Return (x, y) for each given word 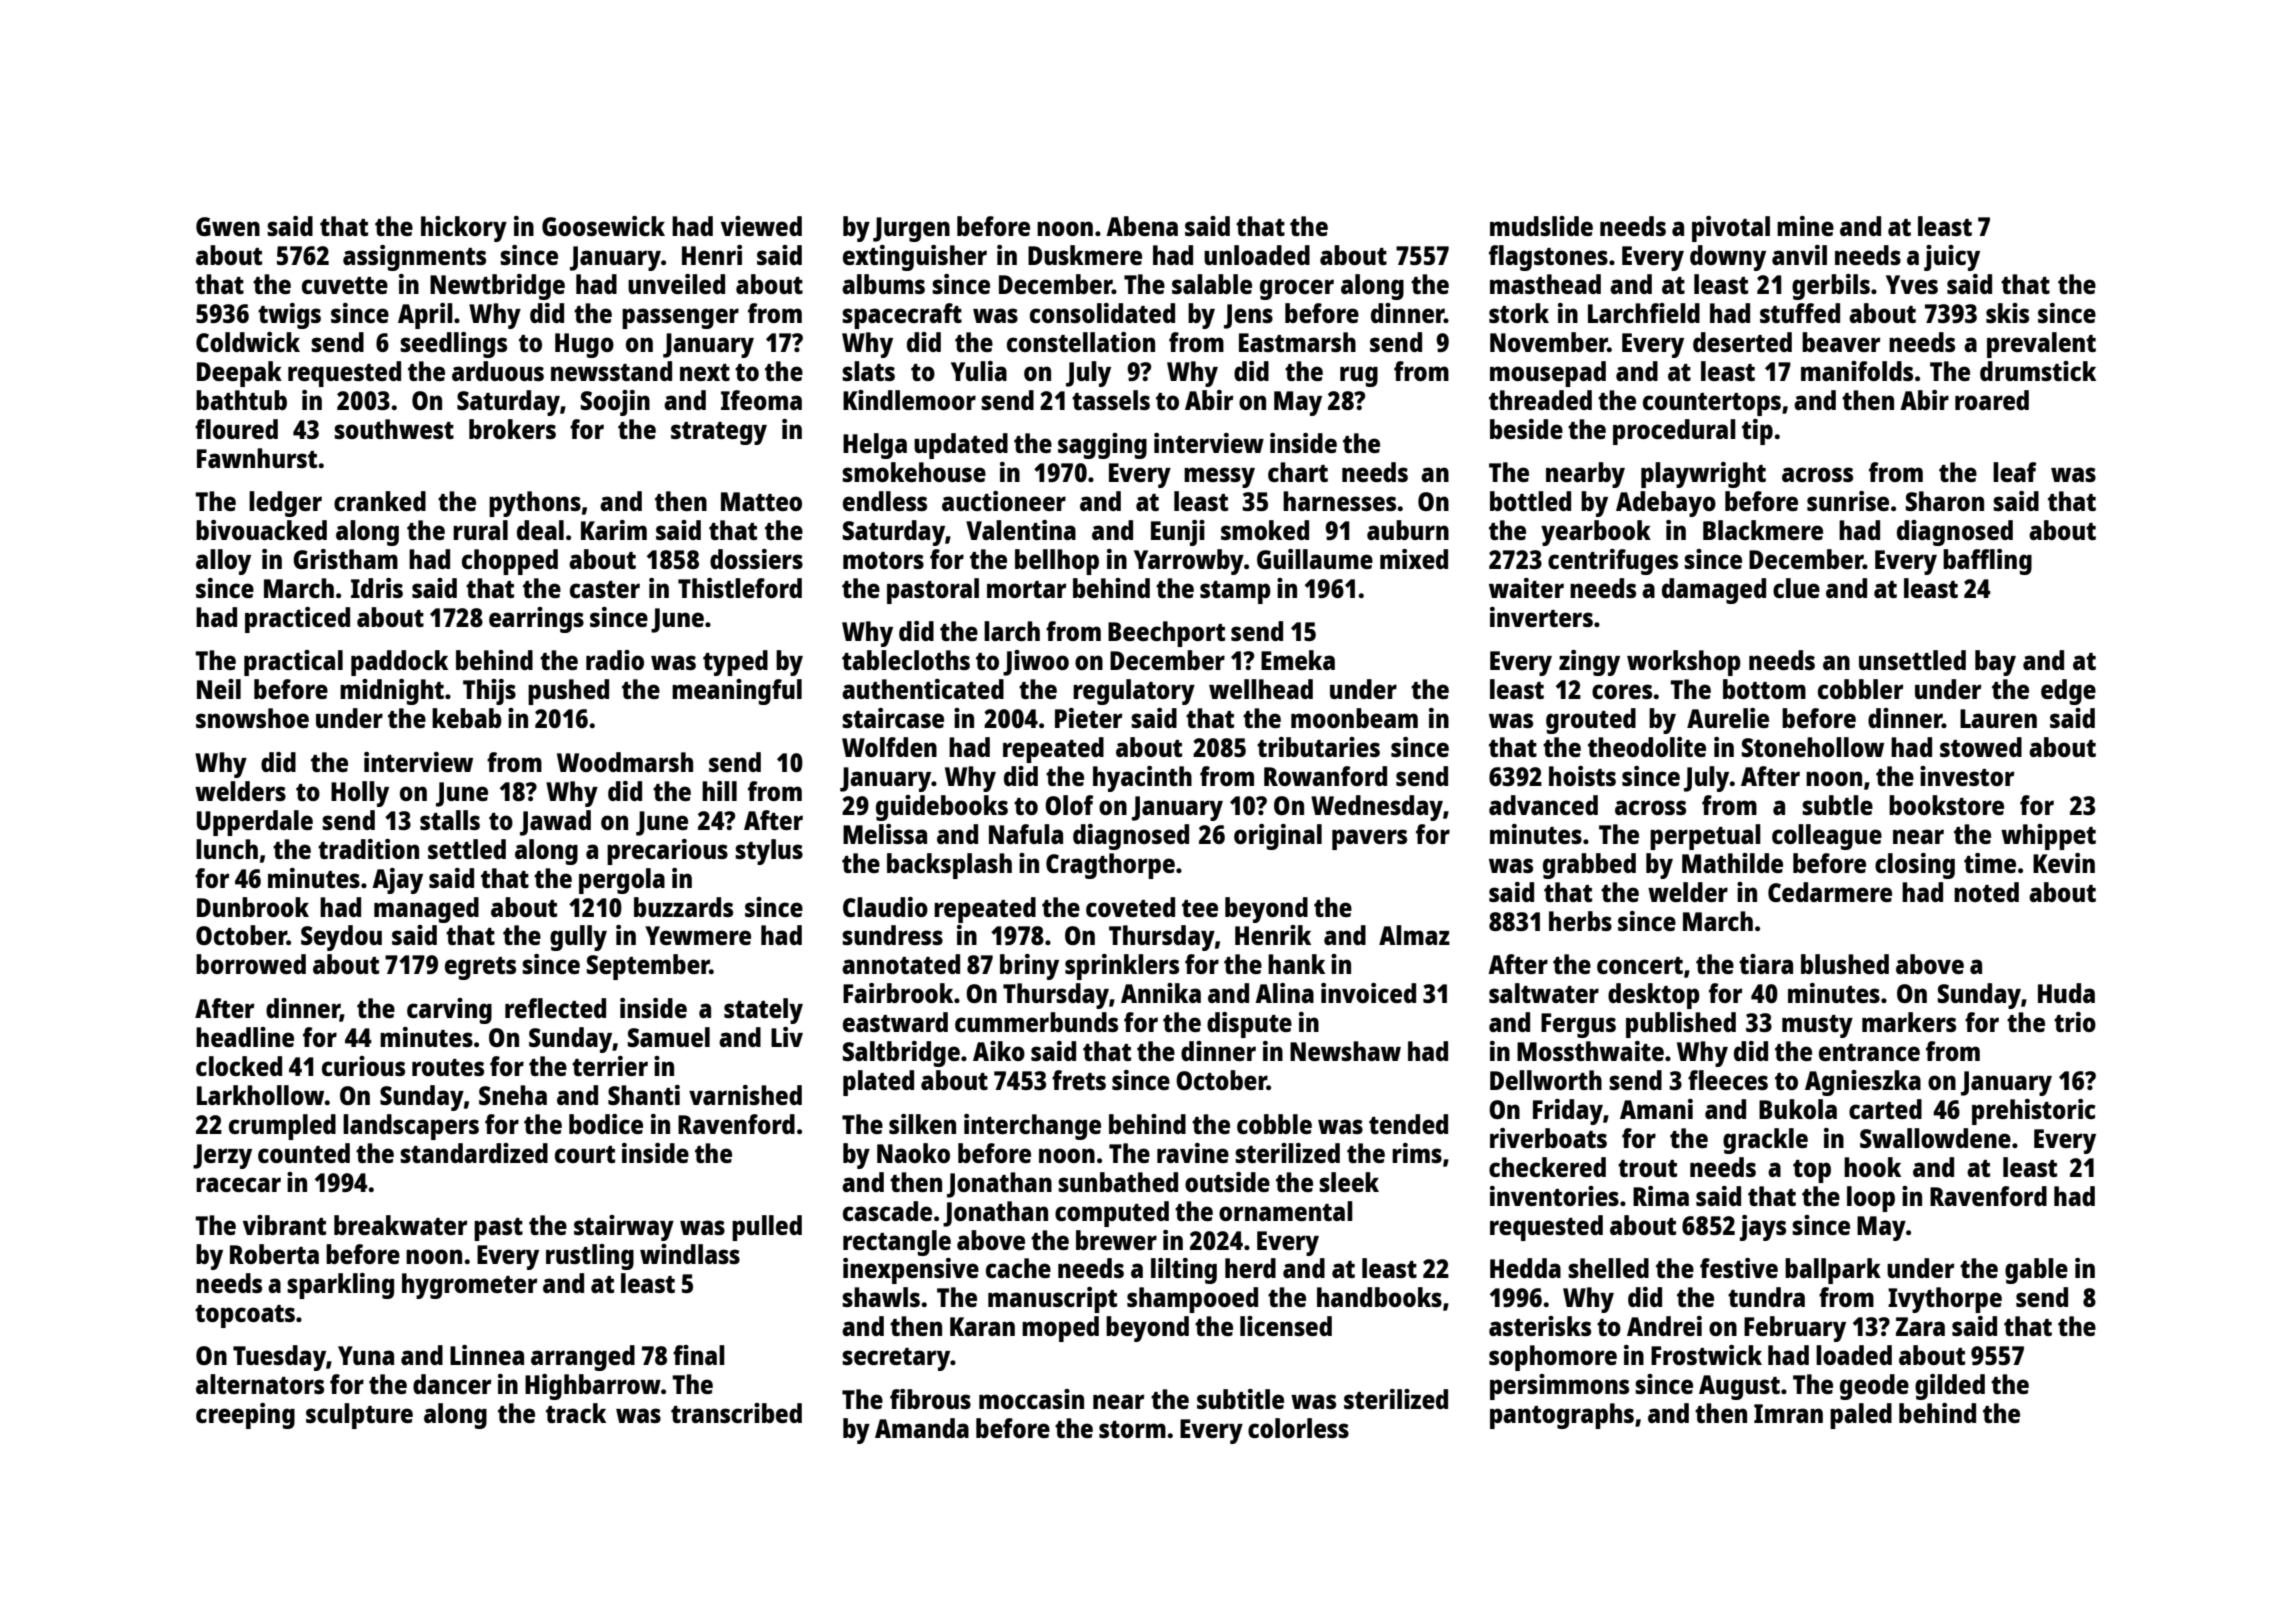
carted (1885, 1109)
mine (1805, 226)
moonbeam (1354, 718)
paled (1861, 1416)
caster (605, 589)
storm (1132, 1429)
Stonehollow (1813, 747)
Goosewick (603, 226)
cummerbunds (1036, 1022)
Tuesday (279, 1358)
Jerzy (222, 1156)
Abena (1142, 226)
